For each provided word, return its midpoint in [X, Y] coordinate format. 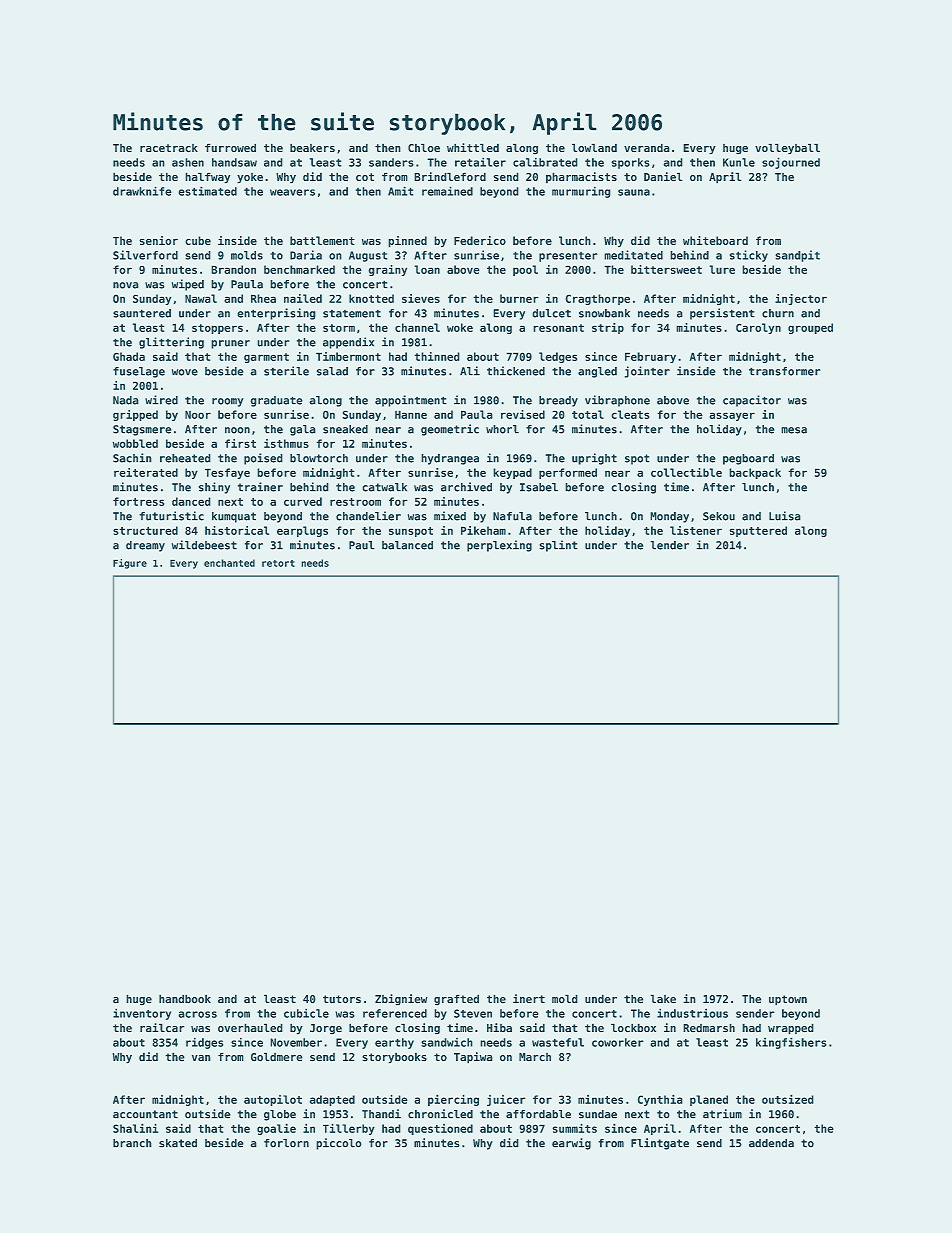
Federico [480, 240]
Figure [130, 564]
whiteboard [715, 240]
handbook [185, 999]
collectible [686, 472]
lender [670, 545]
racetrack [169, 148]
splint [558, 546]
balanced [407, 545]
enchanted [229, 563]
